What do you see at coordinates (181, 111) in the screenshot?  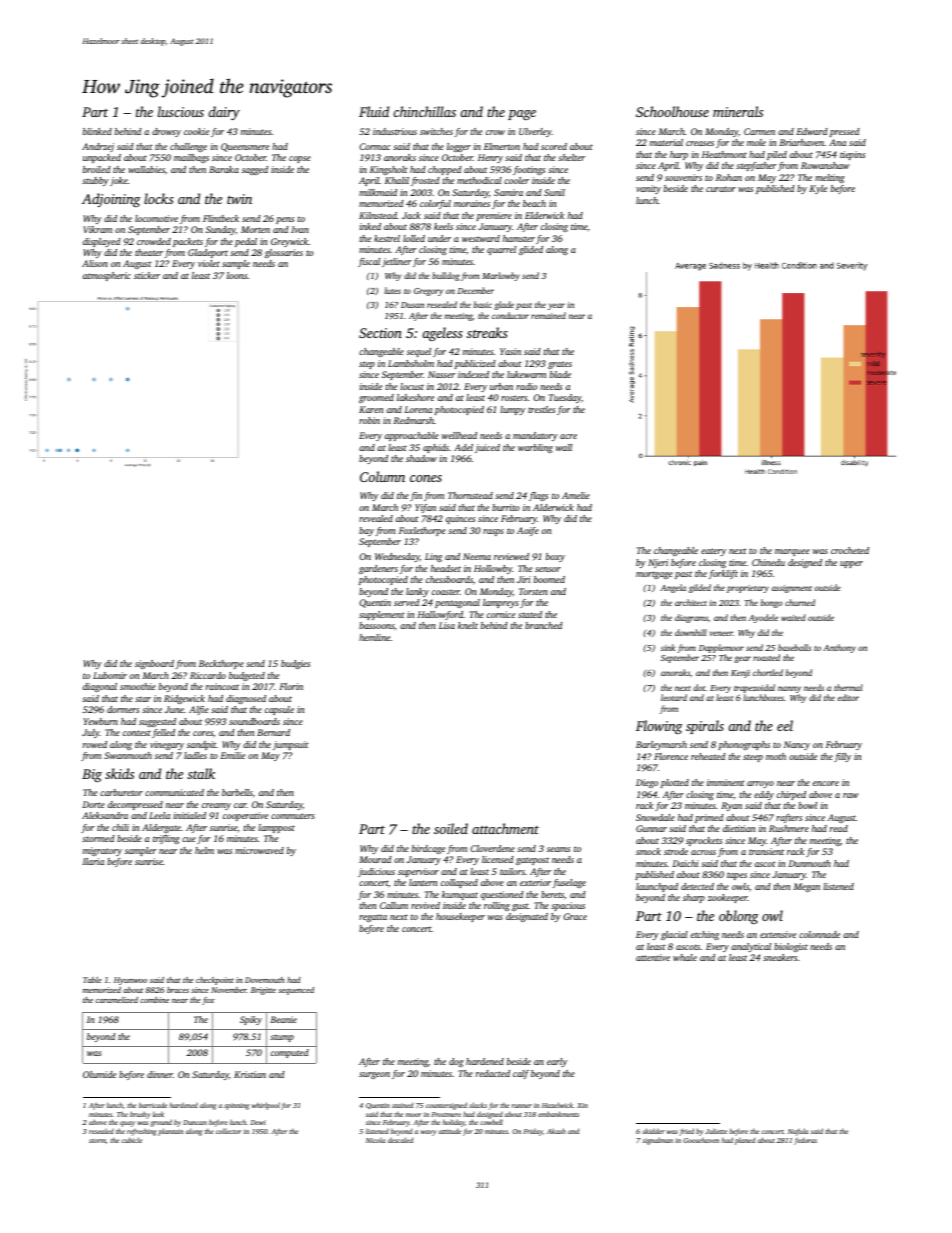 I see `luscious` at bounding box center [181, 111].
